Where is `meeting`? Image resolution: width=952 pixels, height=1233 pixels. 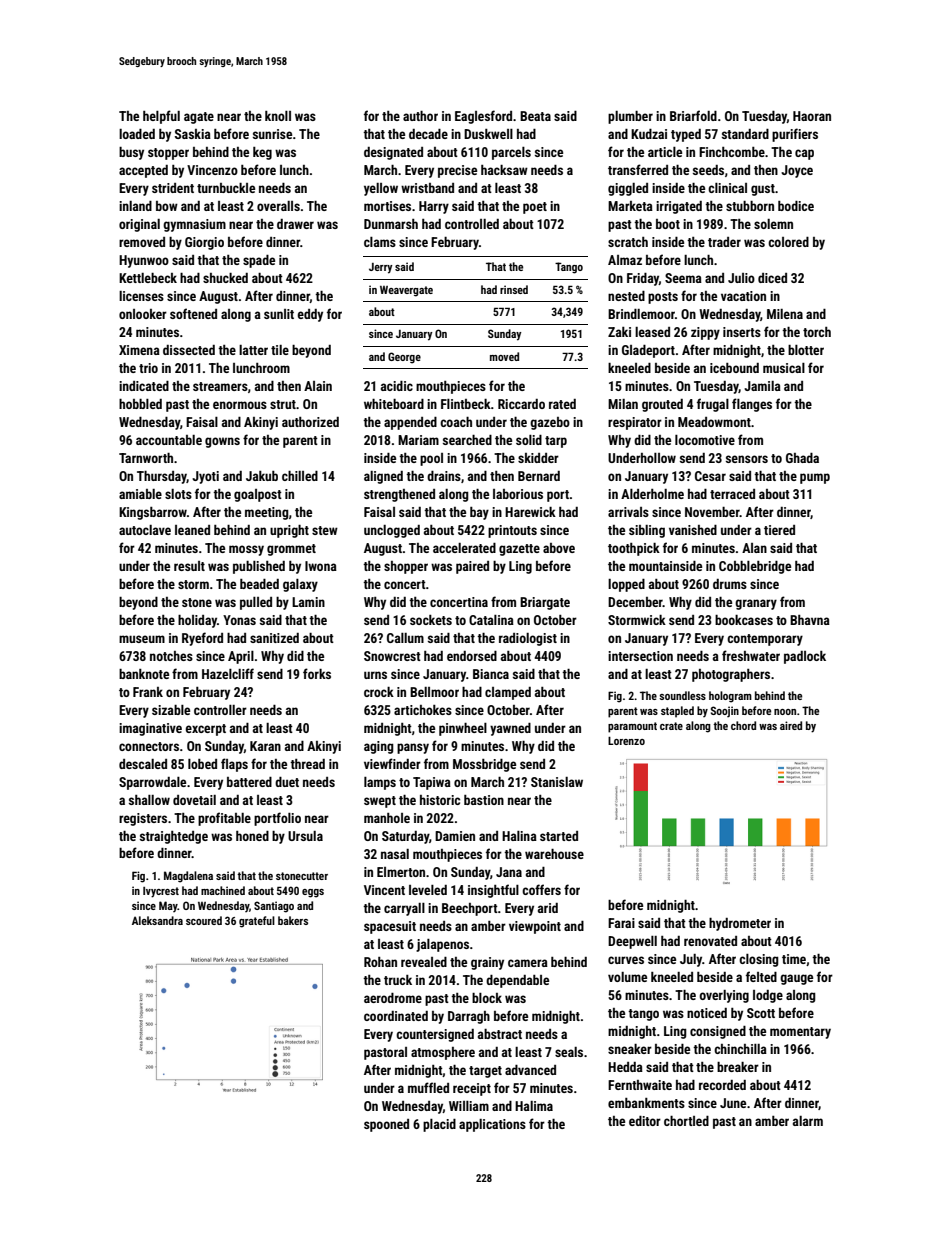 meeting is located at coordinates (267, 513).
